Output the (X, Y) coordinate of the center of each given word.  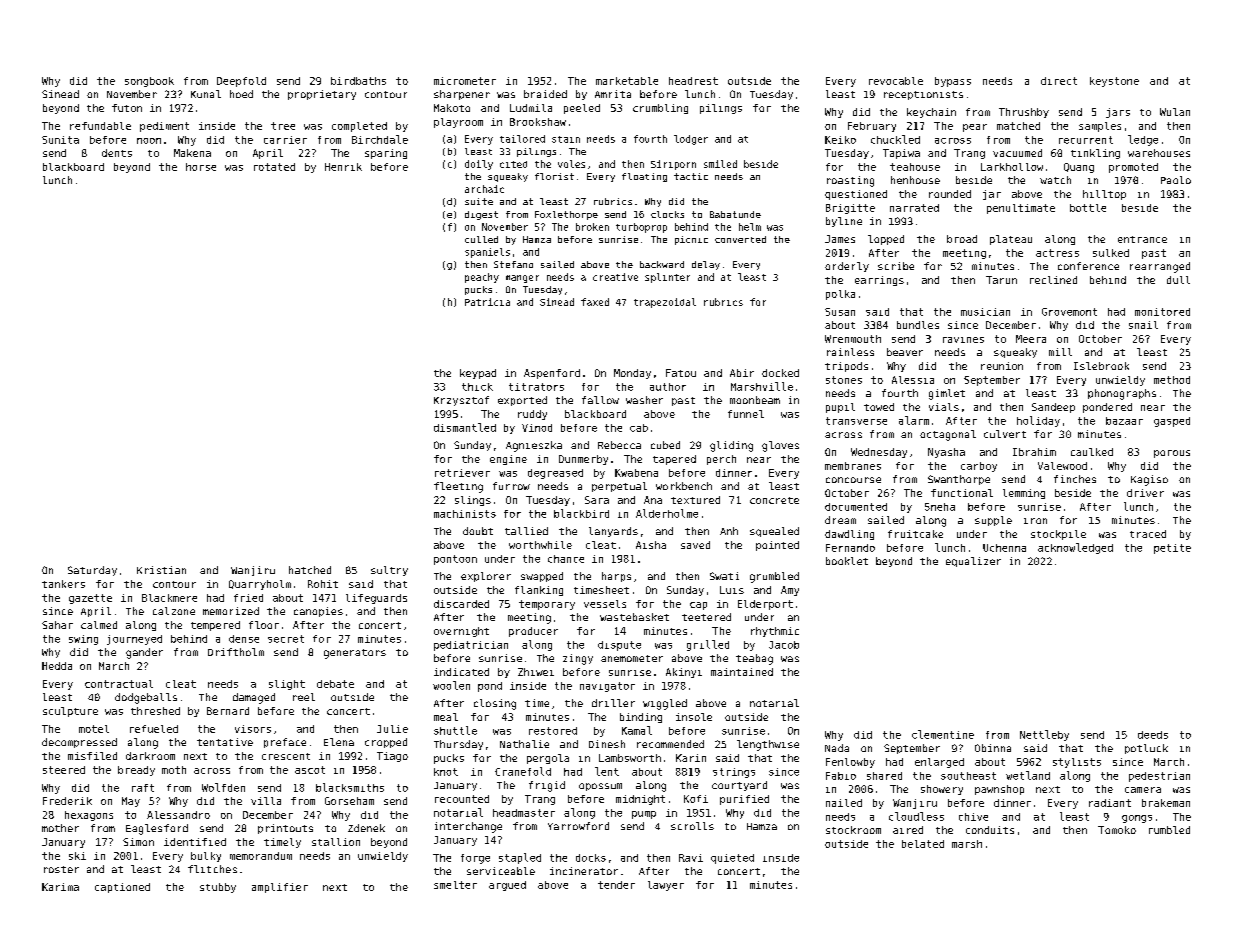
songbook (149, 82)
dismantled (465, 427)
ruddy (532, 415)
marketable (627, 81)
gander (144, 653)
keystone (1114, 82)
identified (195, 842)
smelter (455, 885)
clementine (943, 734)
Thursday (458, 745)
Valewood (1062, 466)
